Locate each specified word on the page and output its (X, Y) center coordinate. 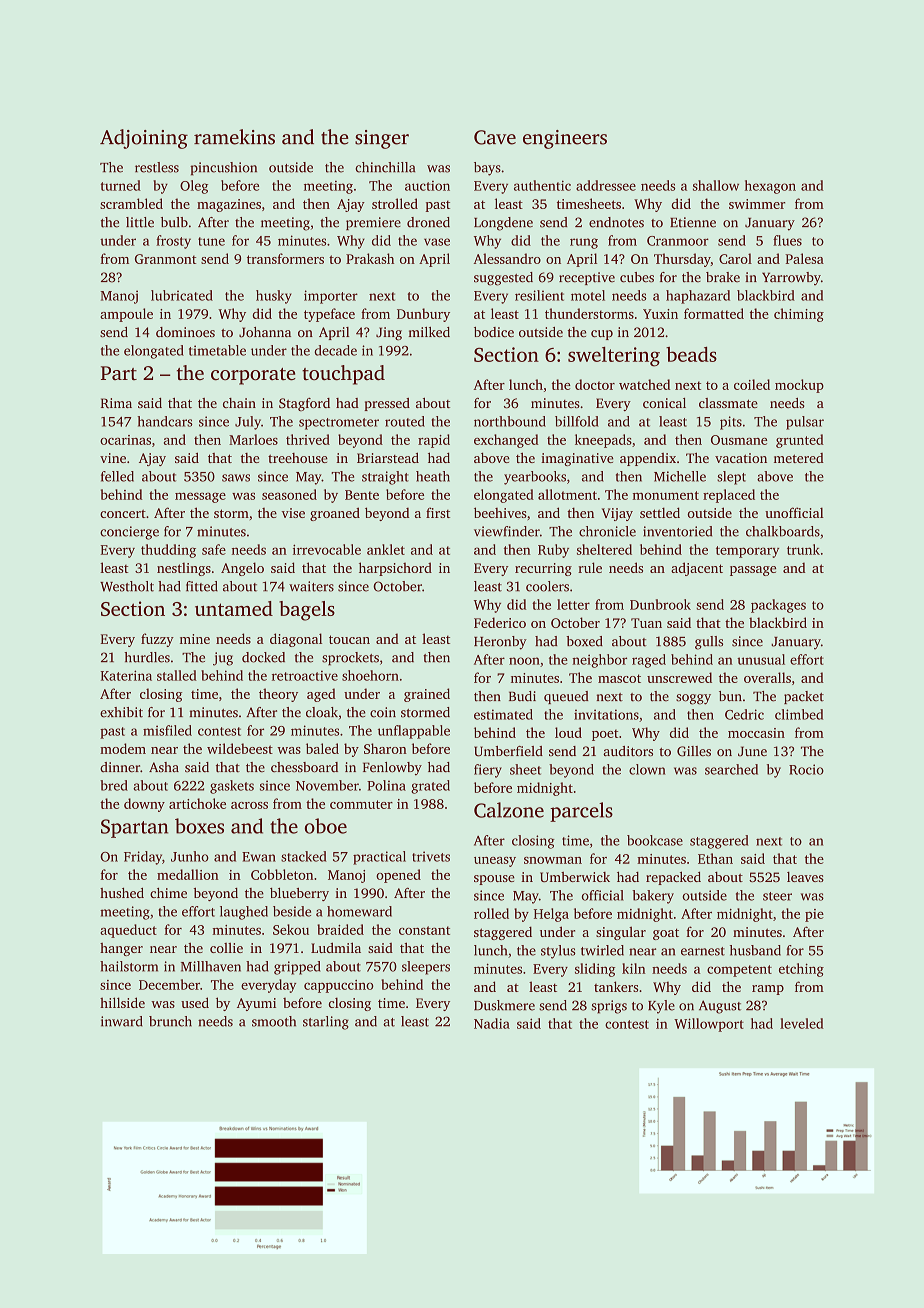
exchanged (506, 441)
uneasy (495, 862)
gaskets (232, 787)
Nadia (492, 1023)
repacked (673, 878)
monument (666, 495)
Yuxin (660, 314)
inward (122, 1021)
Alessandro (507, 258)
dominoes (185, 332)
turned (121, 185)
